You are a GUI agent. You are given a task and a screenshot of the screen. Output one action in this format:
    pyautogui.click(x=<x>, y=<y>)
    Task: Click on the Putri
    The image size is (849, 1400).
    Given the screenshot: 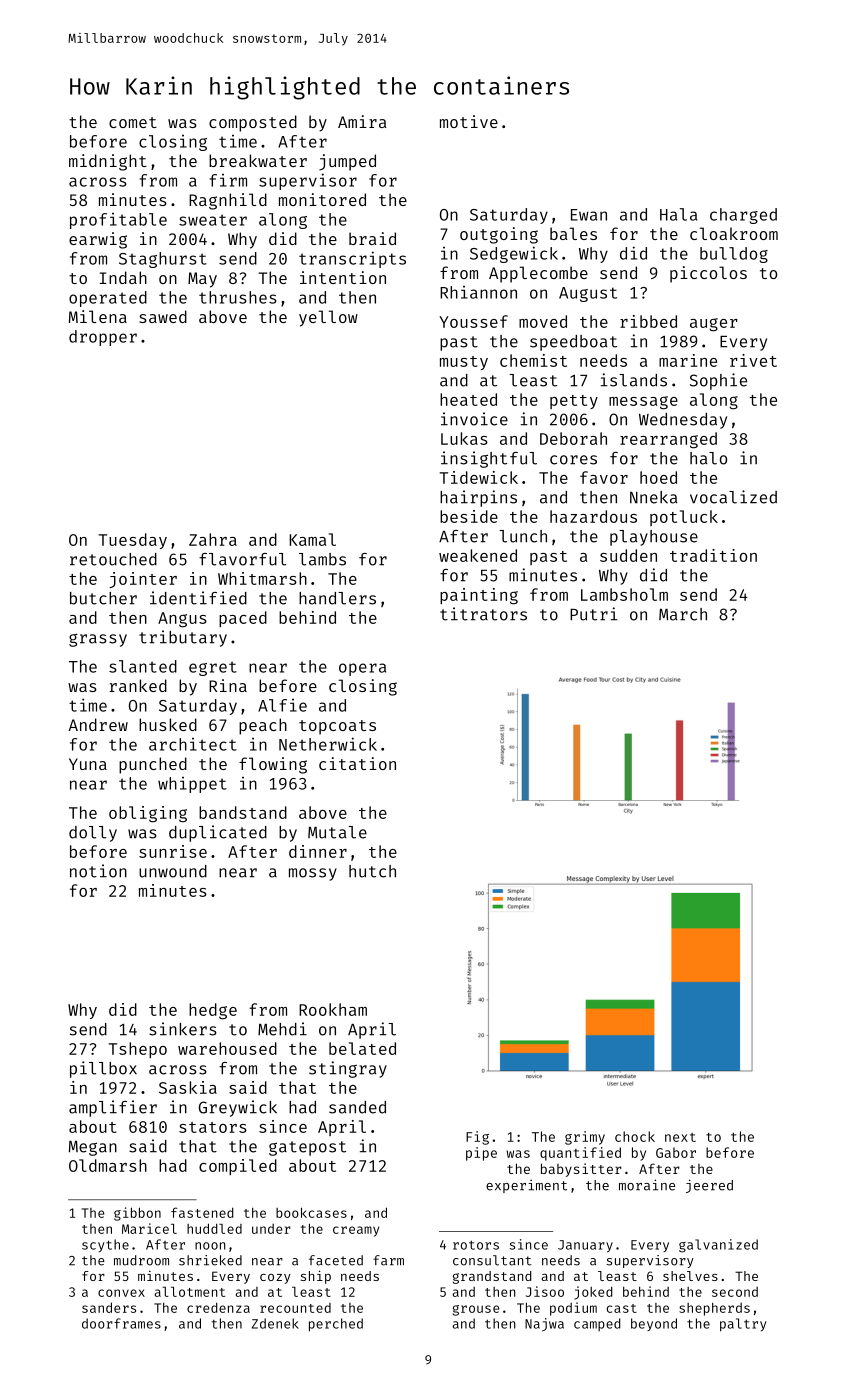 What is the action you would take?
    pyautogui.click(x=594, y=614)
